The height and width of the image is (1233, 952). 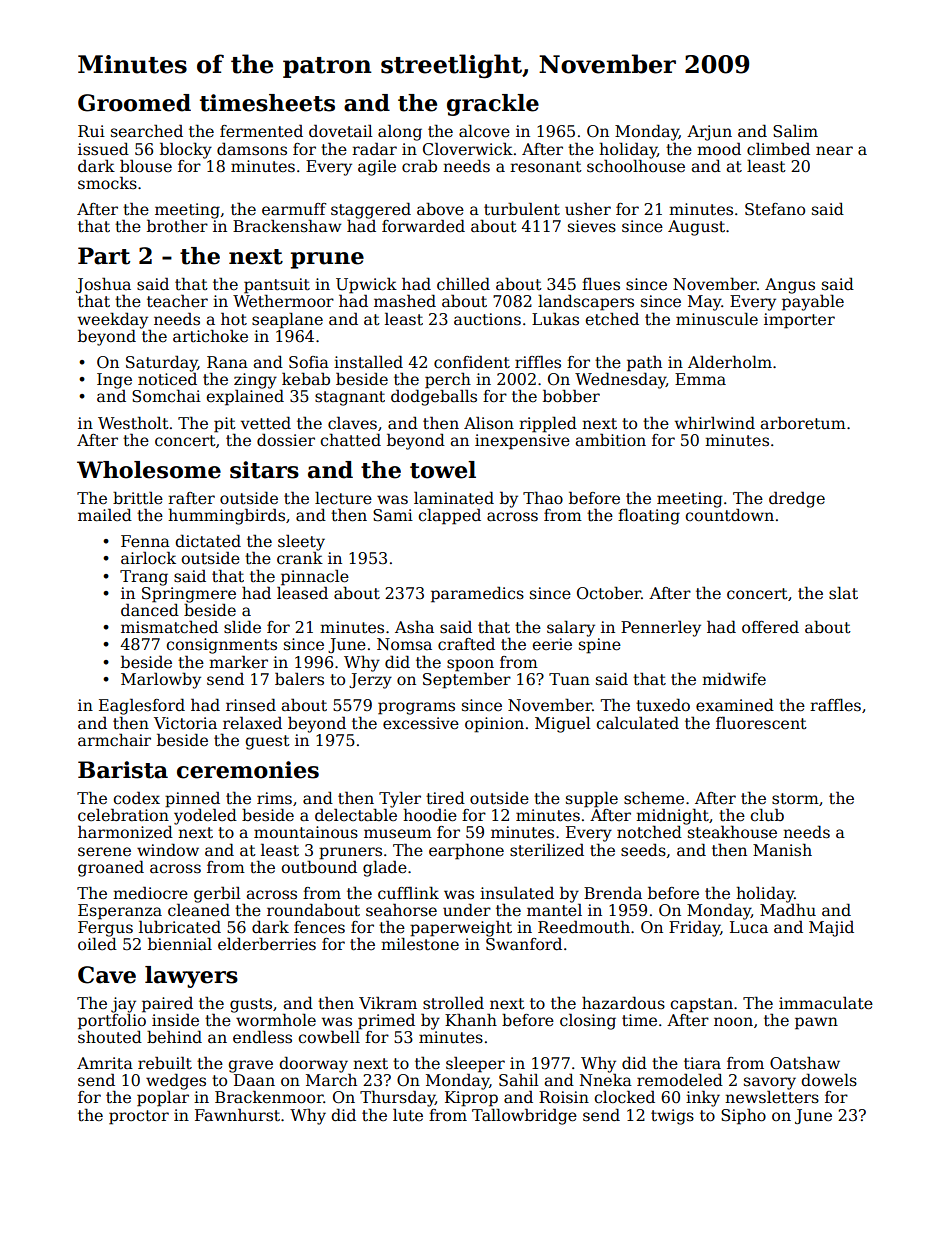 What do you see at coordinates (139, 1117) in the image?
I see `proctor` at bounding box center [139, 1117].
